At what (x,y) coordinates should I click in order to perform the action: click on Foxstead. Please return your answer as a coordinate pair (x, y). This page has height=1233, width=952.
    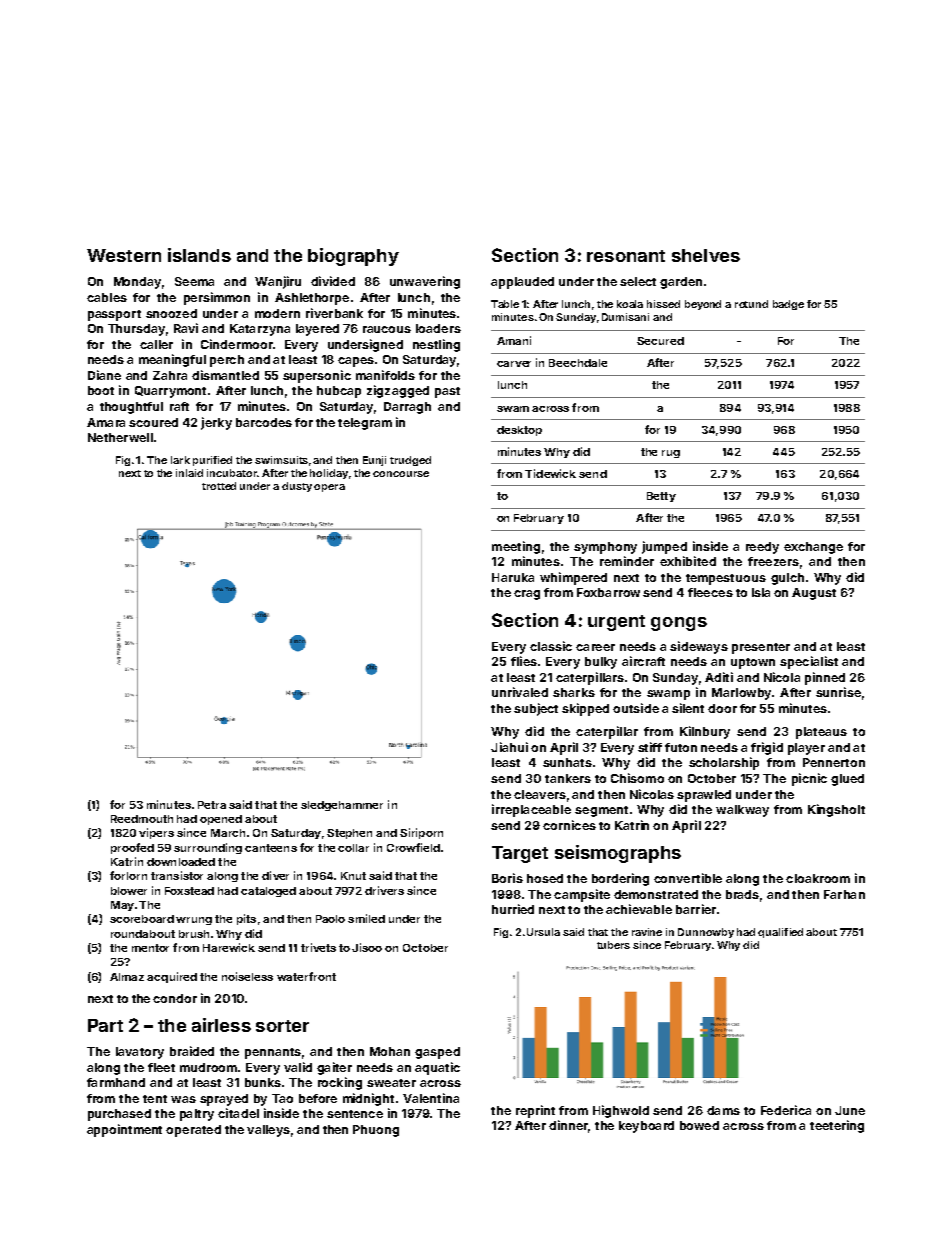
    Looking at the image, I should click on (189, 891).
